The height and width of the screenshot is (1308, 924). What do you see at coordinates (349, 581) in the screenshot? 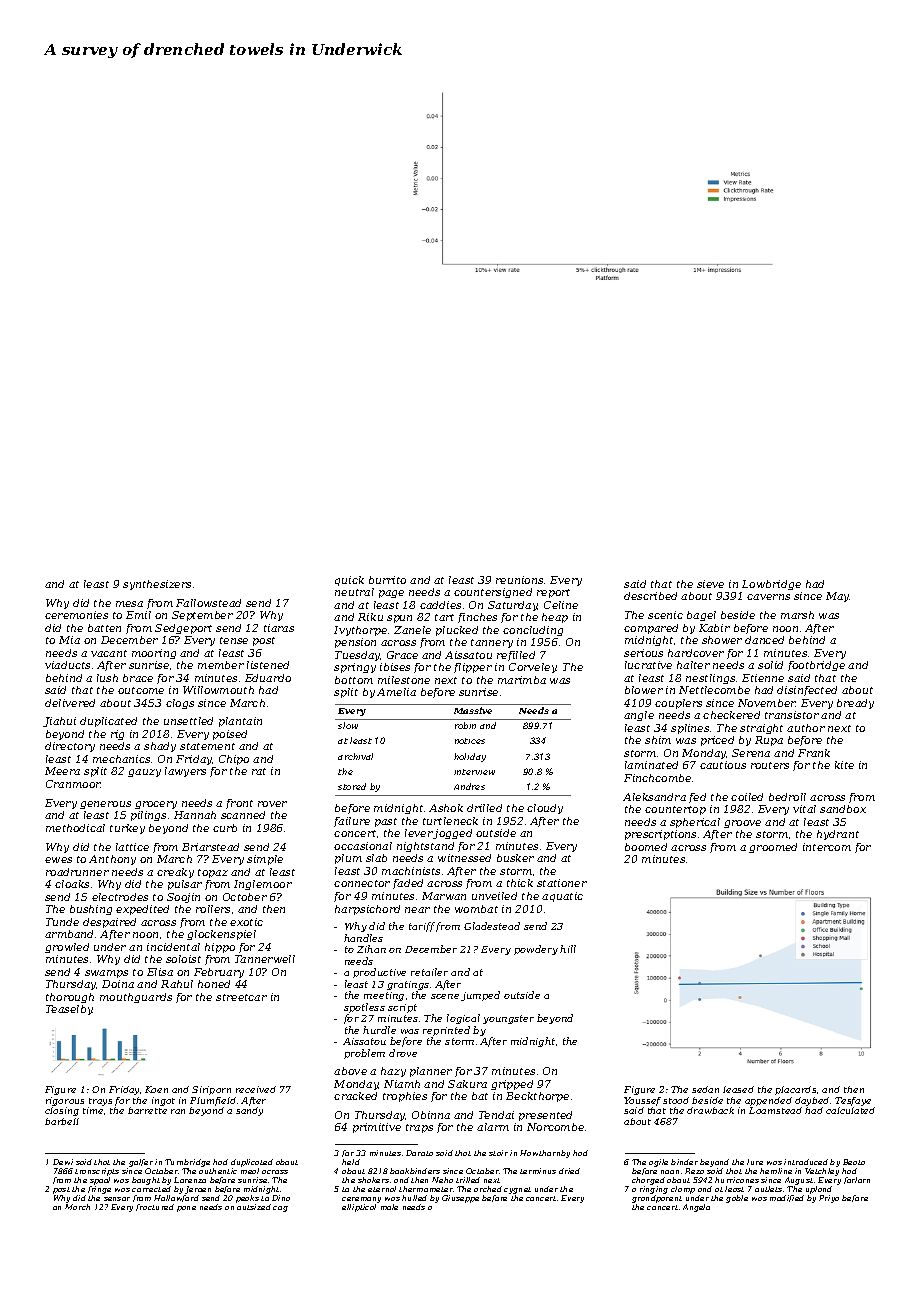
I see `quick` at bounding box center [349, 581].
